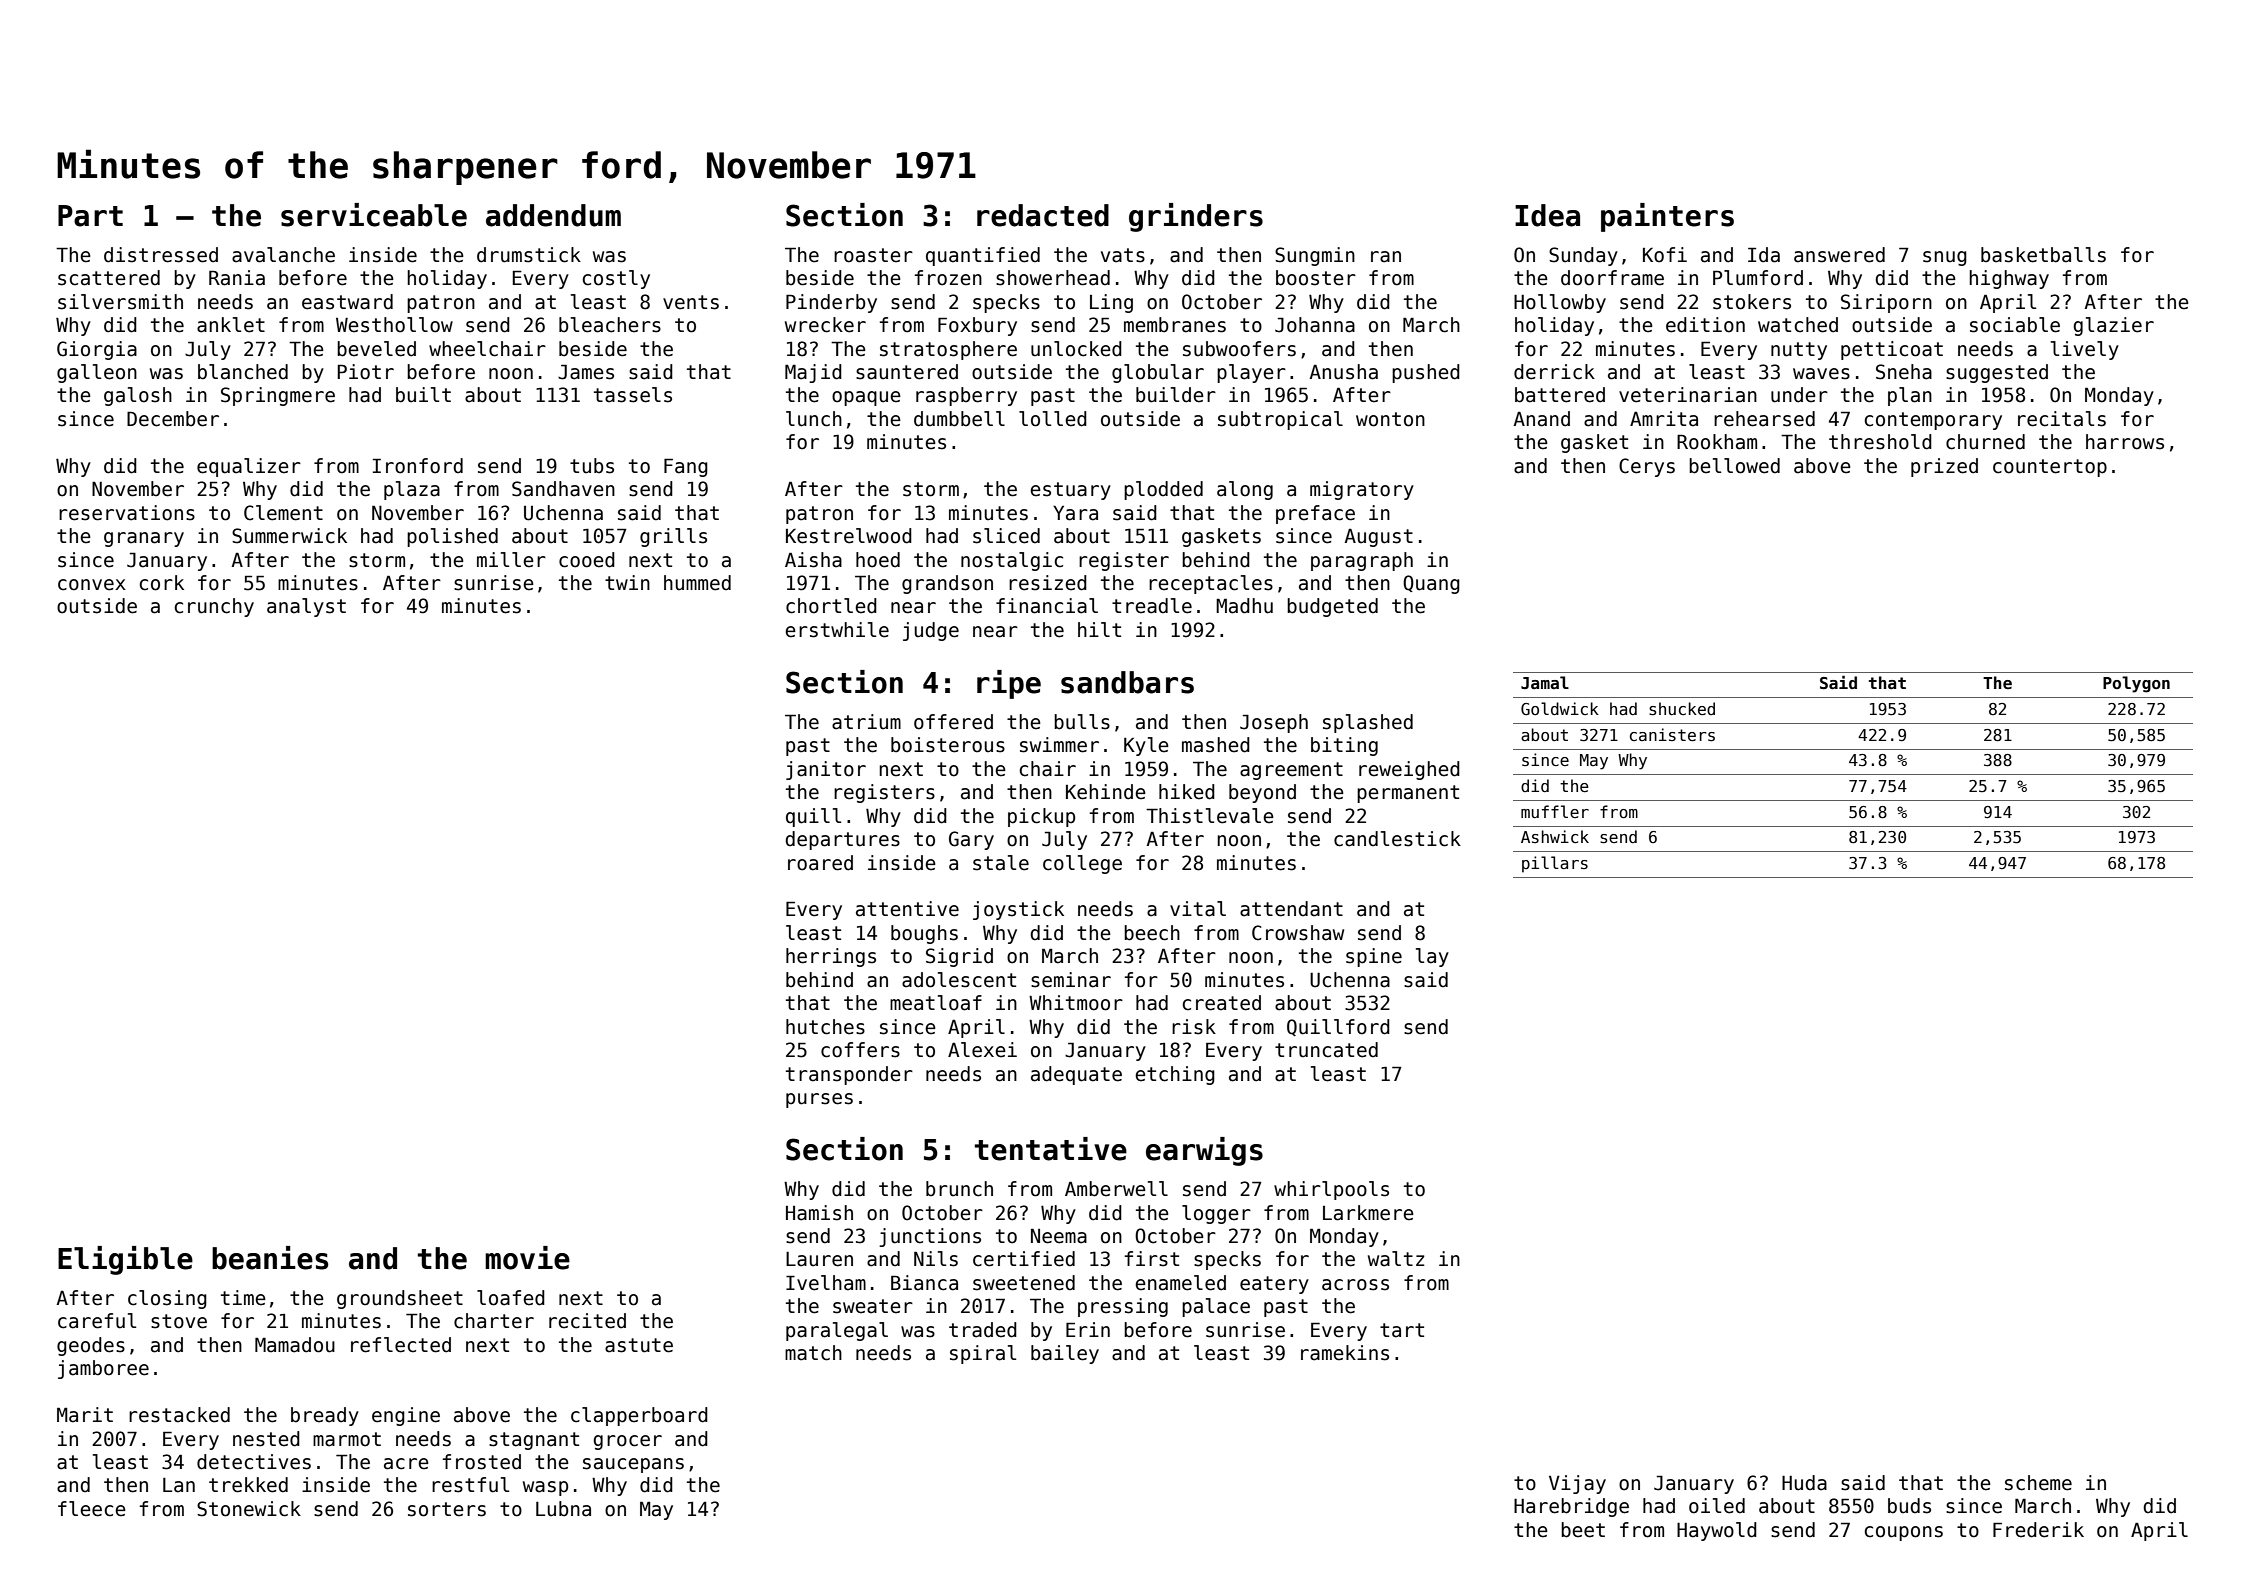 This screenshot has height=1591, width=2249. I want to click on plaza, so click(412, 490).
